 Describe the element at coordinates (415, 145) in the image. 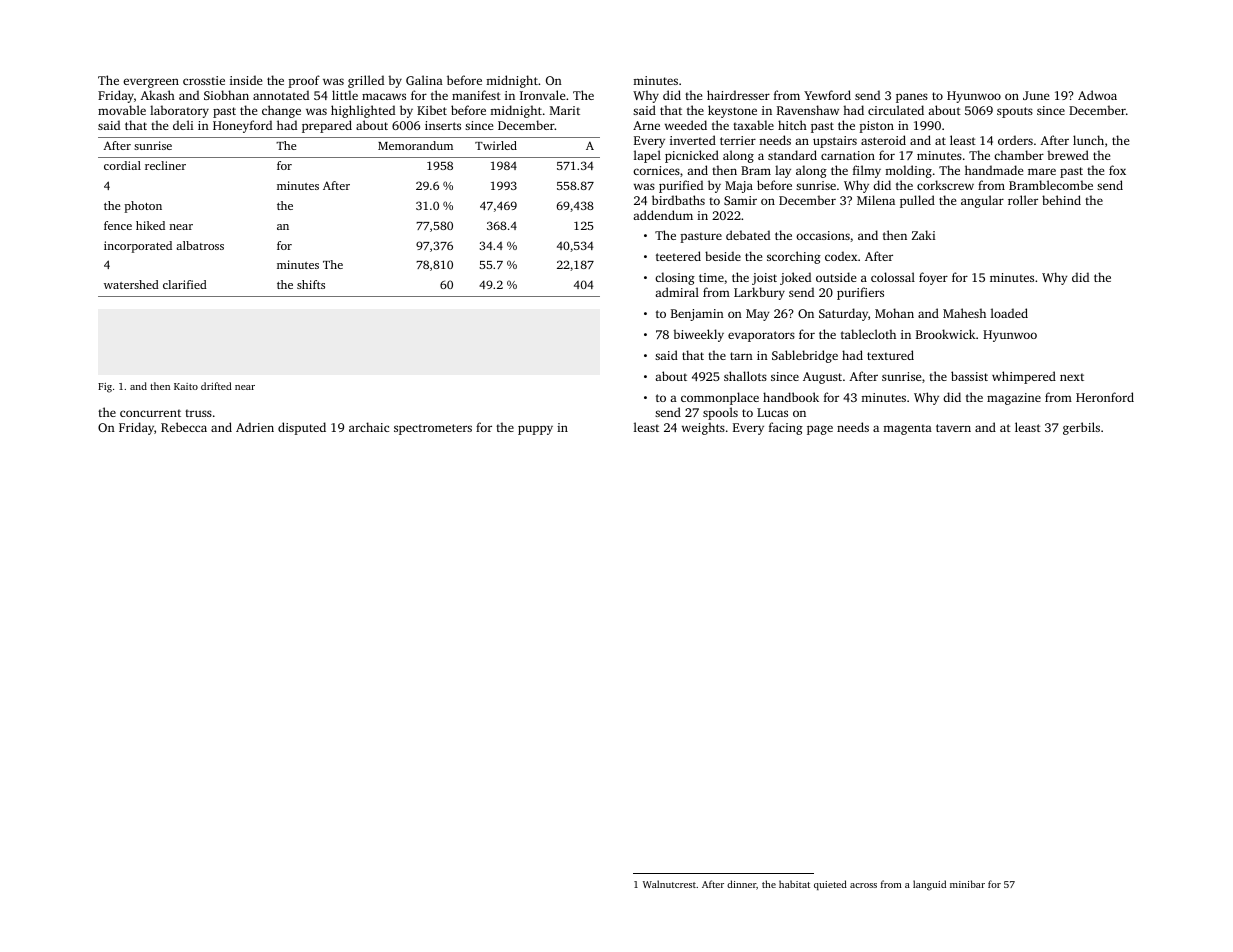

I see `Memorandum` at that location.
